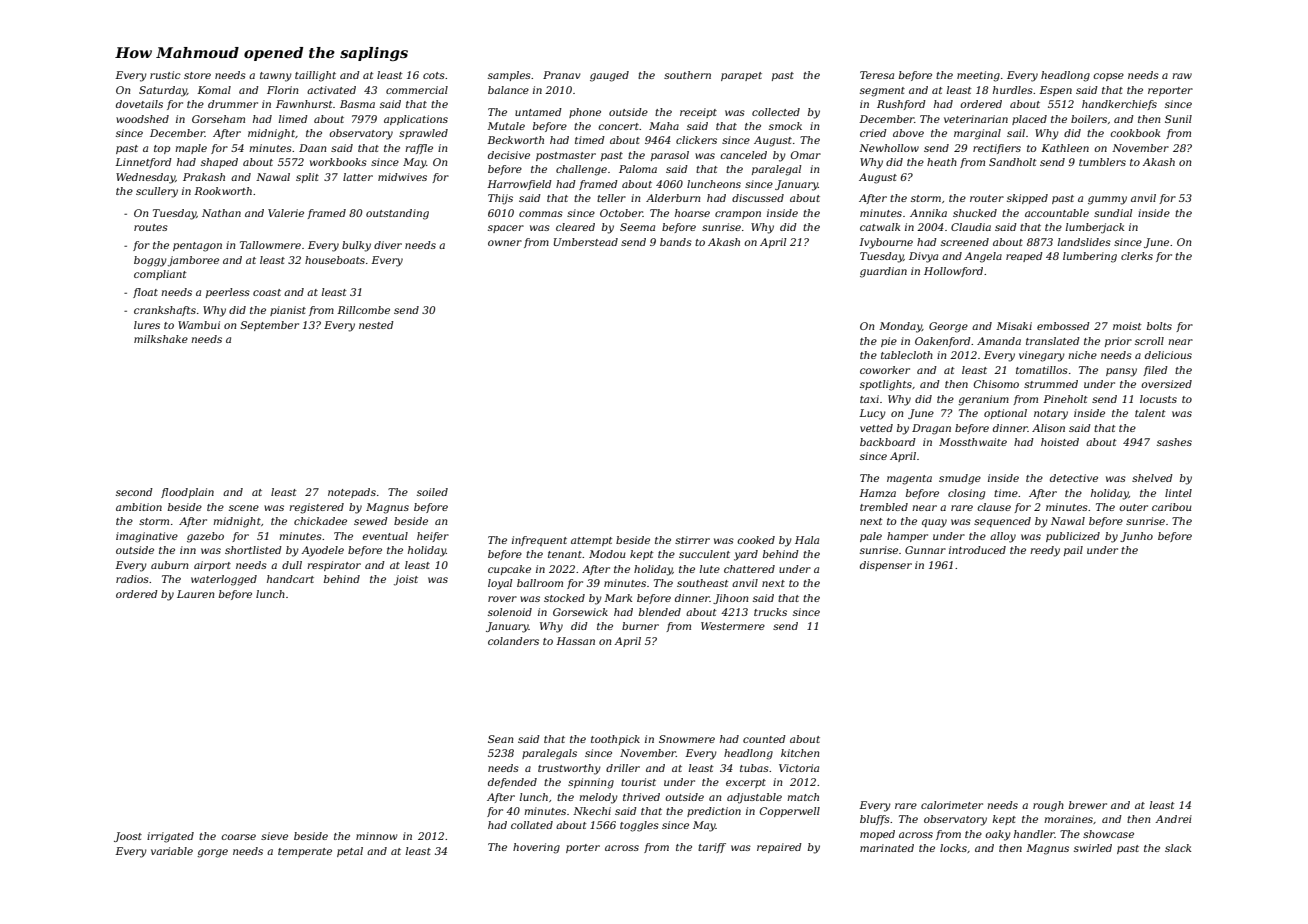 The width and height of the screenshot is (1308, 924). What do you see at coordinates (1088, 805) in the screenshot?
I see `brewer` at bounding box center [1088, 805].
